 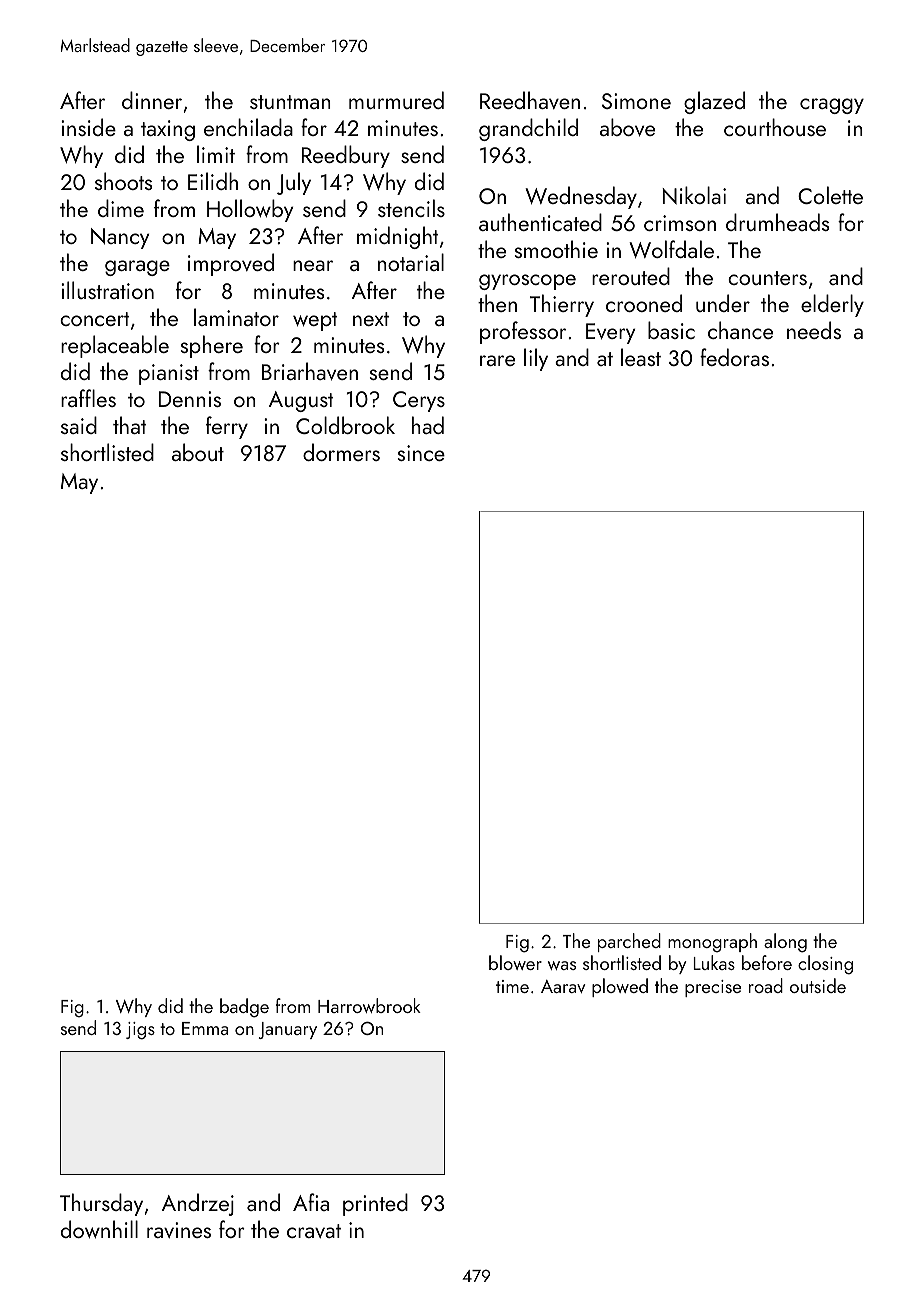 What do you see at coordinates (88, 127) in the screenshot?
I see `inside` at bounding box center [88, 127].
